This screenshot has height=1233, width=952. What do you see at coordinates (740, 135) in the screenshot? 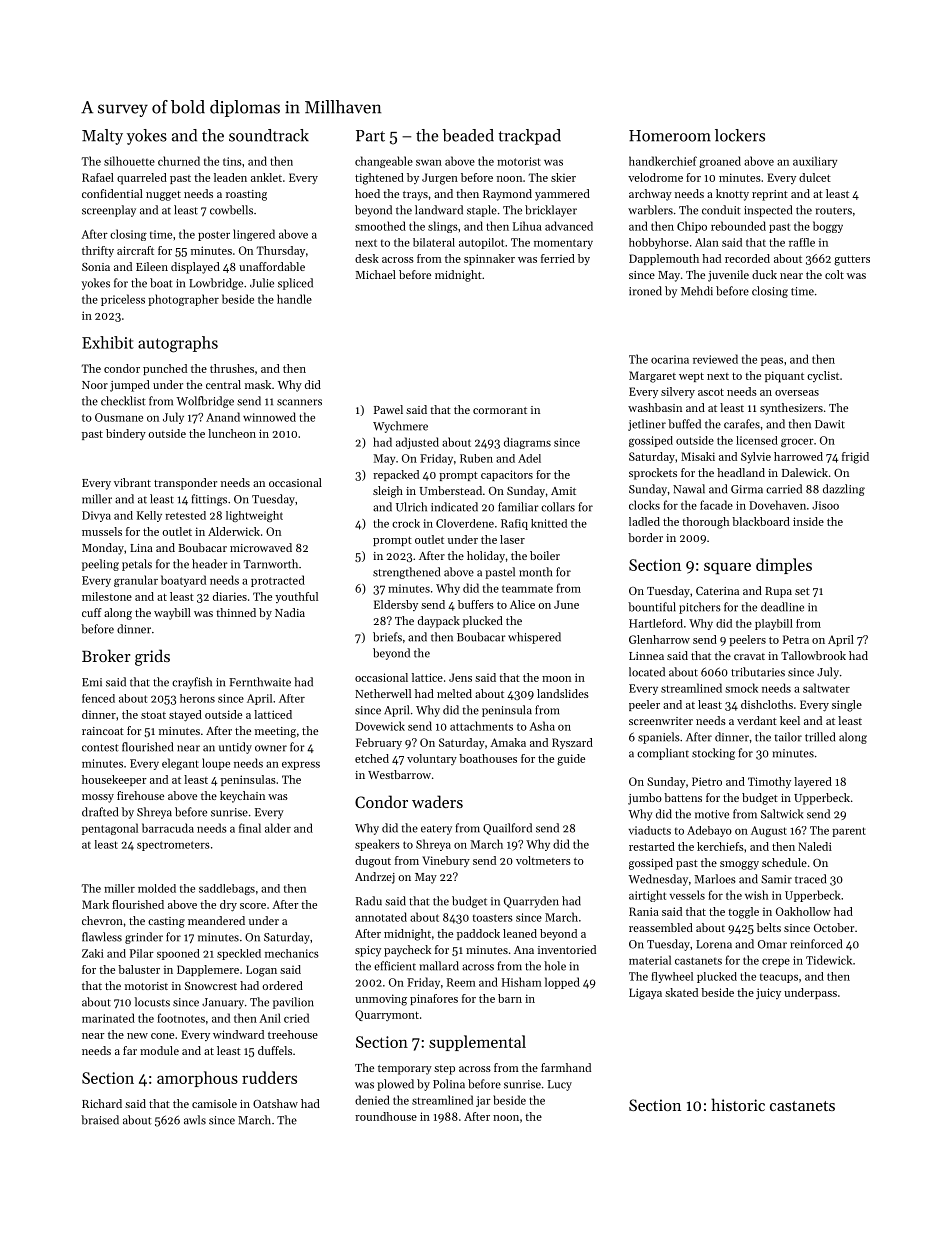
I see `lockers` at bounding box center [740, 135].
